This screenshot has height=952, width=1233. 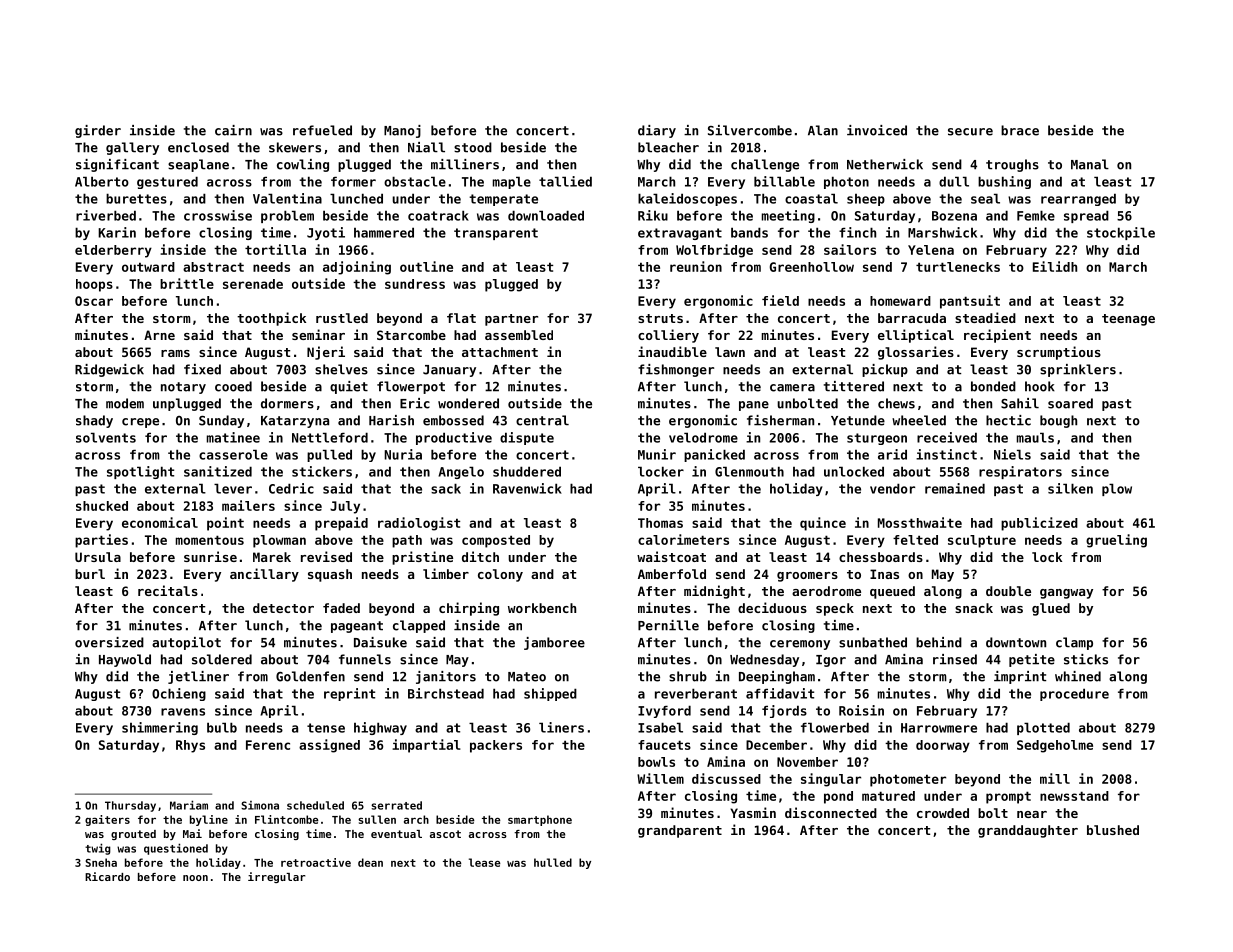 What do you see at coordinates (318, 334) in the screenshot?
I see `seminar` at bounding box center [318, 334].
